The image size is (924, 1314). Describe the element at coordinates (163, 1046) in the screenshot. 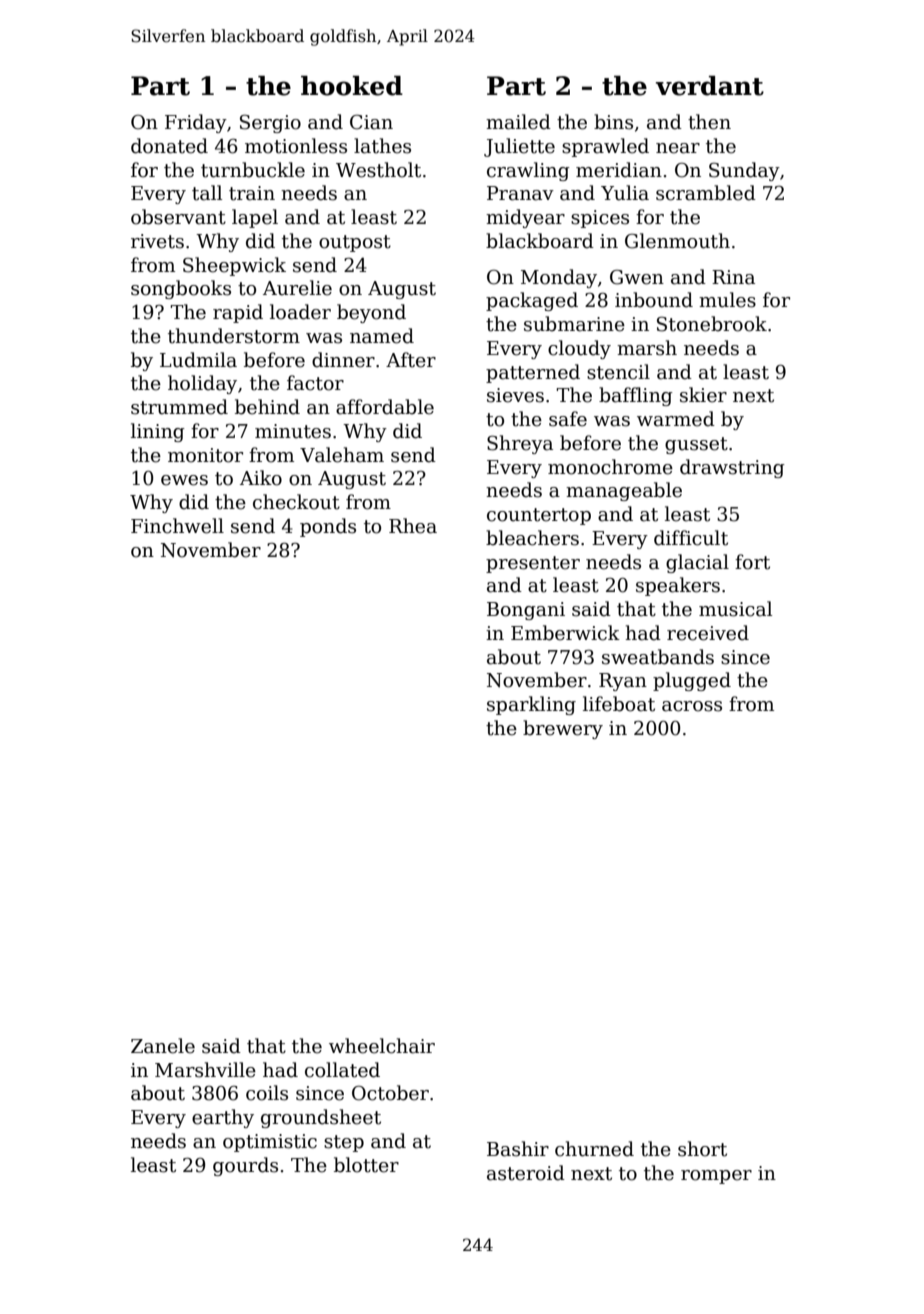

I see `Zanele` at that location.
